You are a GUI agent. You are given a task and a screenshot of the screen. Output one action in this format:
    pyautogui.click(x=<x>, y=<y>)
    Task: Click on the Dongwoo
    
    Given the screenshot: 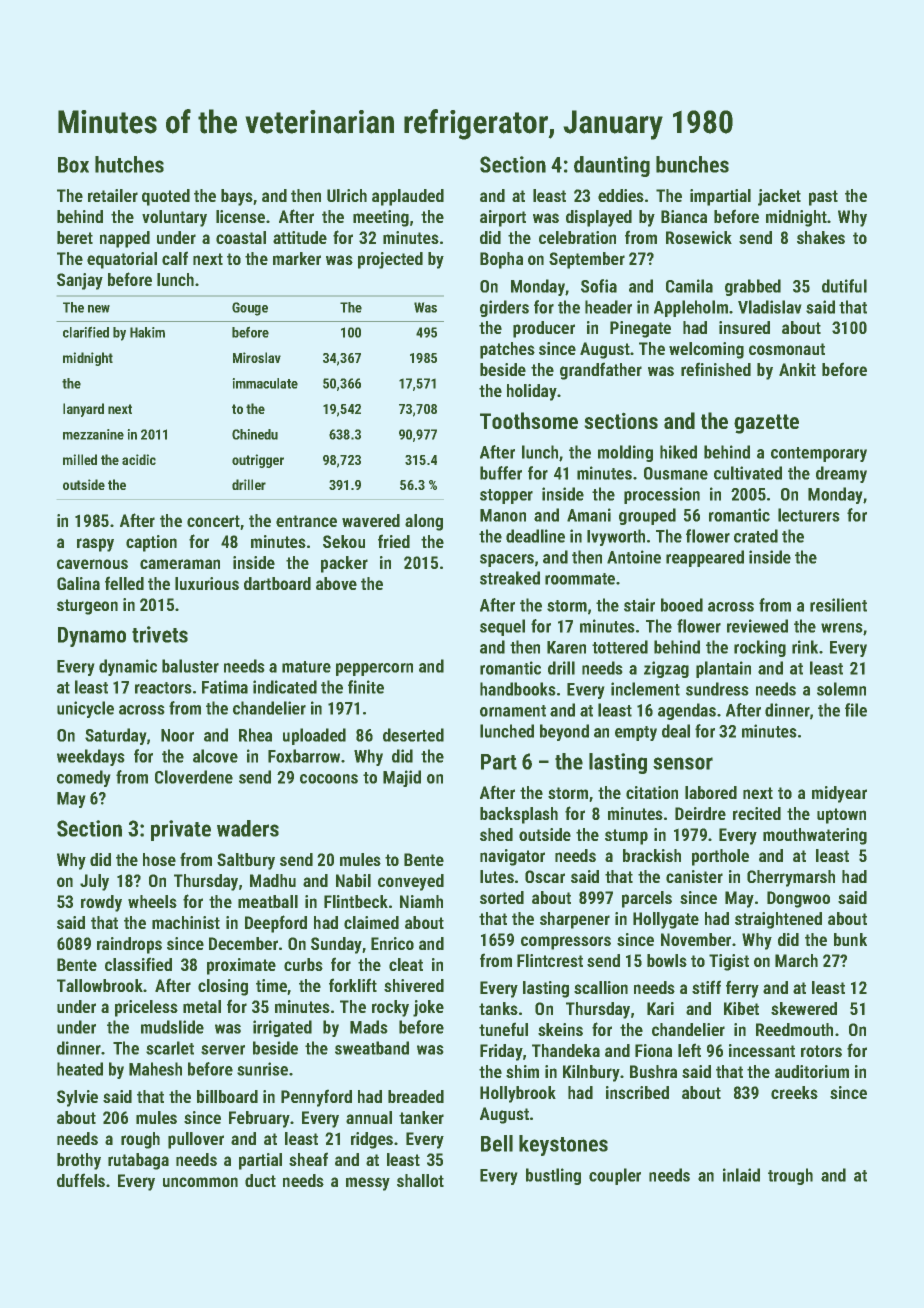 What is the action you would take?
    pyautogui.click(x=798, y=899)
